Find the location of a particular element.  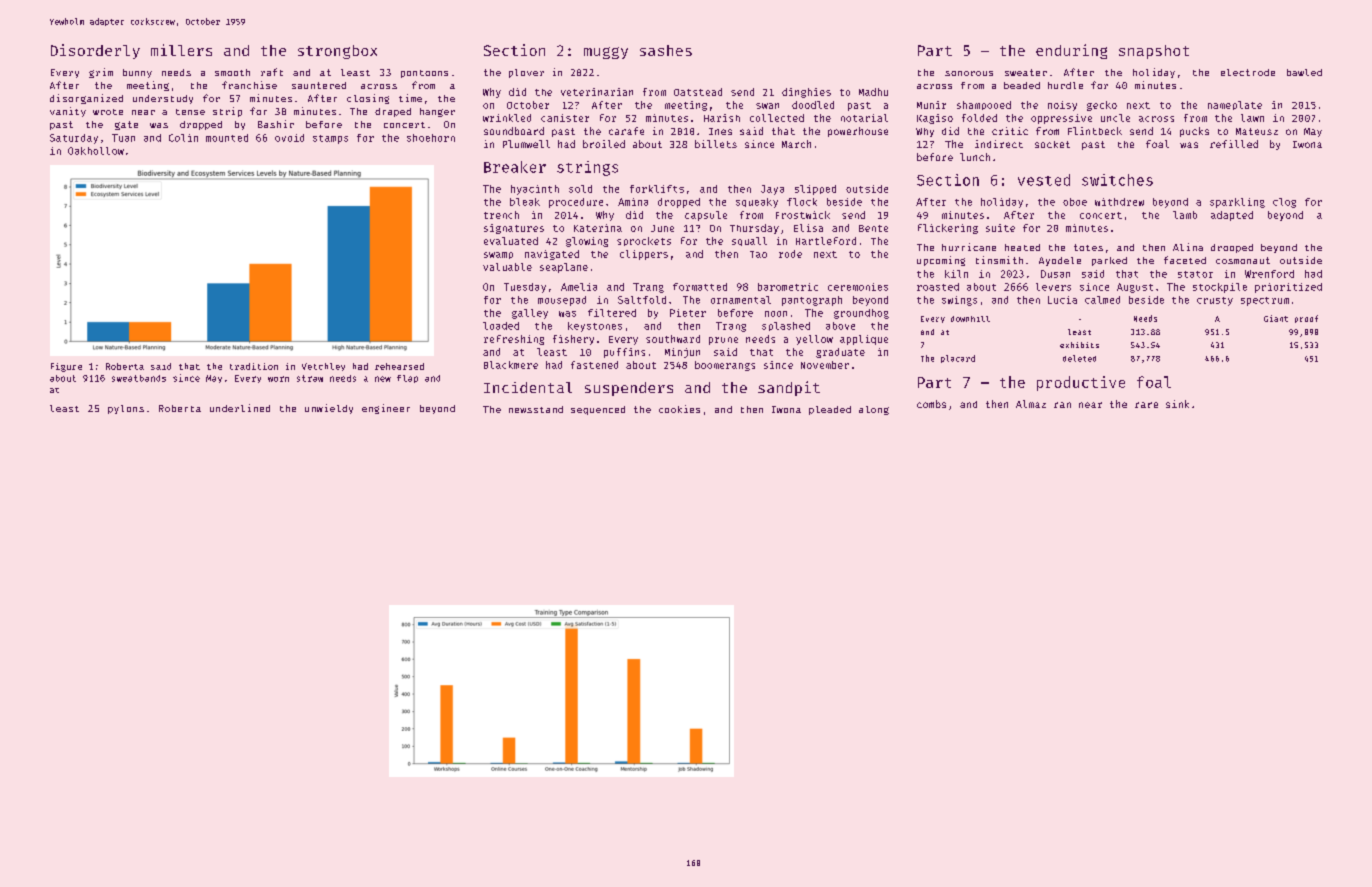

swamp is located at coordinates (498, 255).
